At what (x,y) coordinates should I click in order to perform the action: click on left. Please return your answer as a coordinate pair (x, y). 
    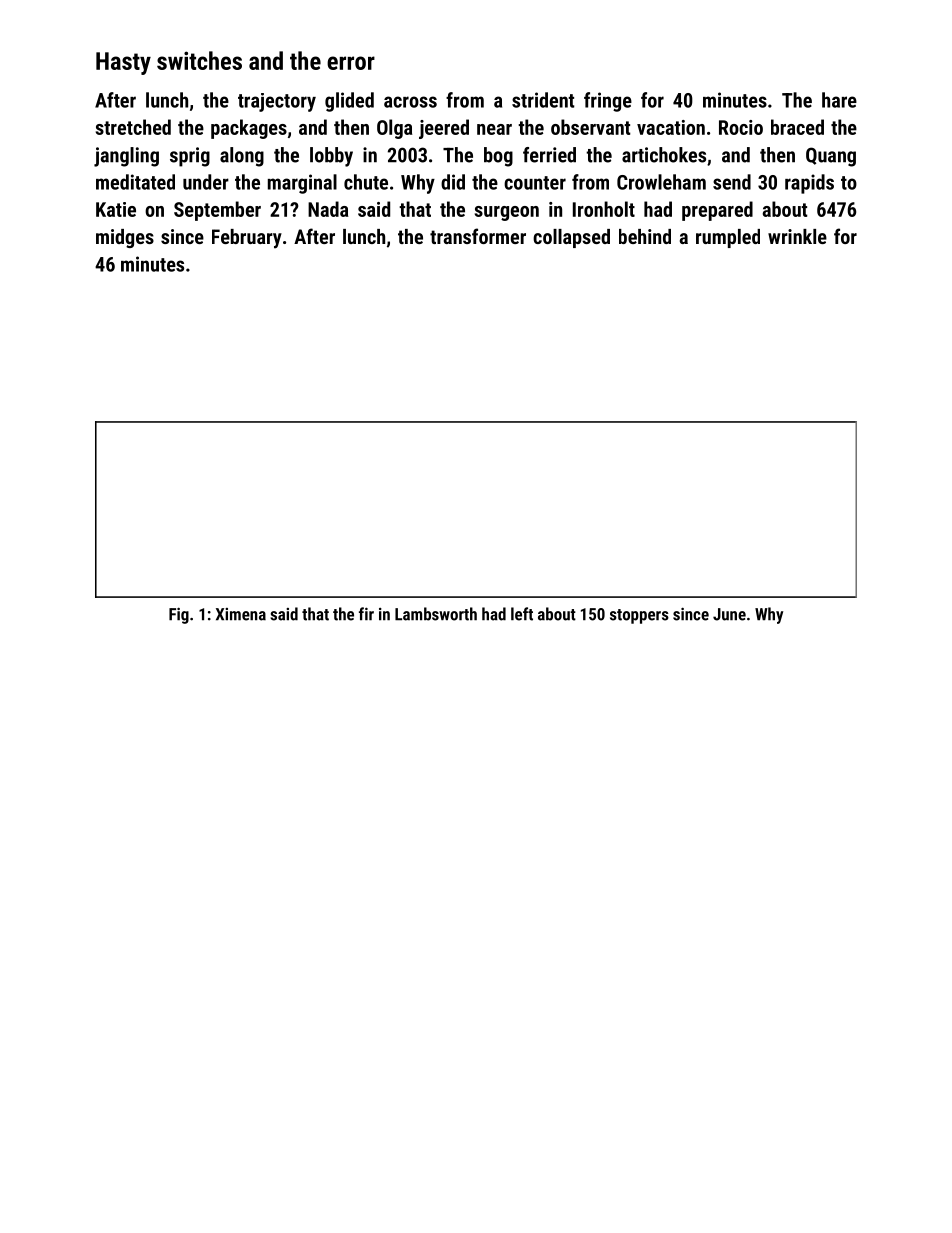
    Looking at the image, I should click on (522, 614).
